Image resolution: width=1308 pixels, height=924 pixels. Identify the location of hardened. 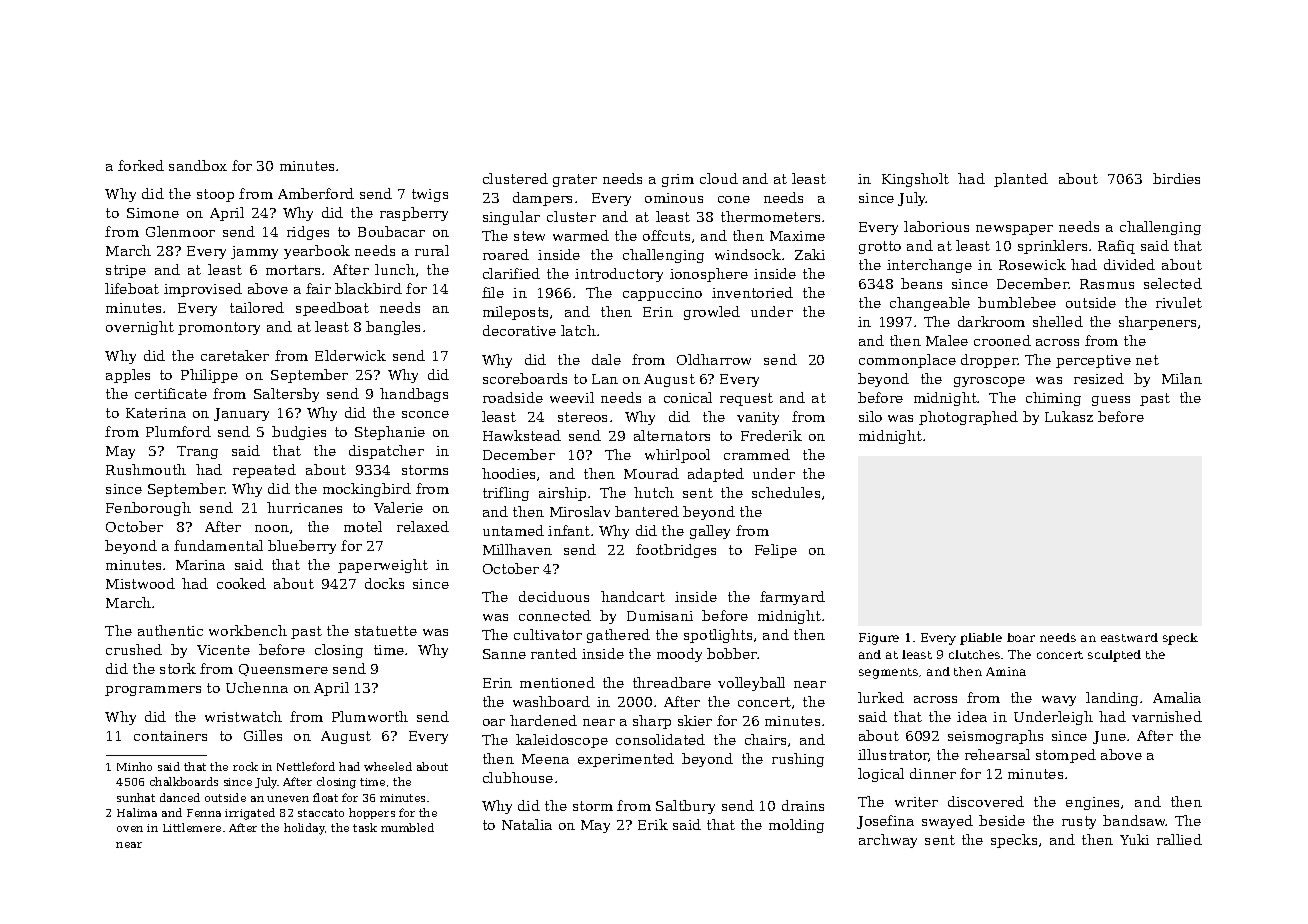
(543, 720).
